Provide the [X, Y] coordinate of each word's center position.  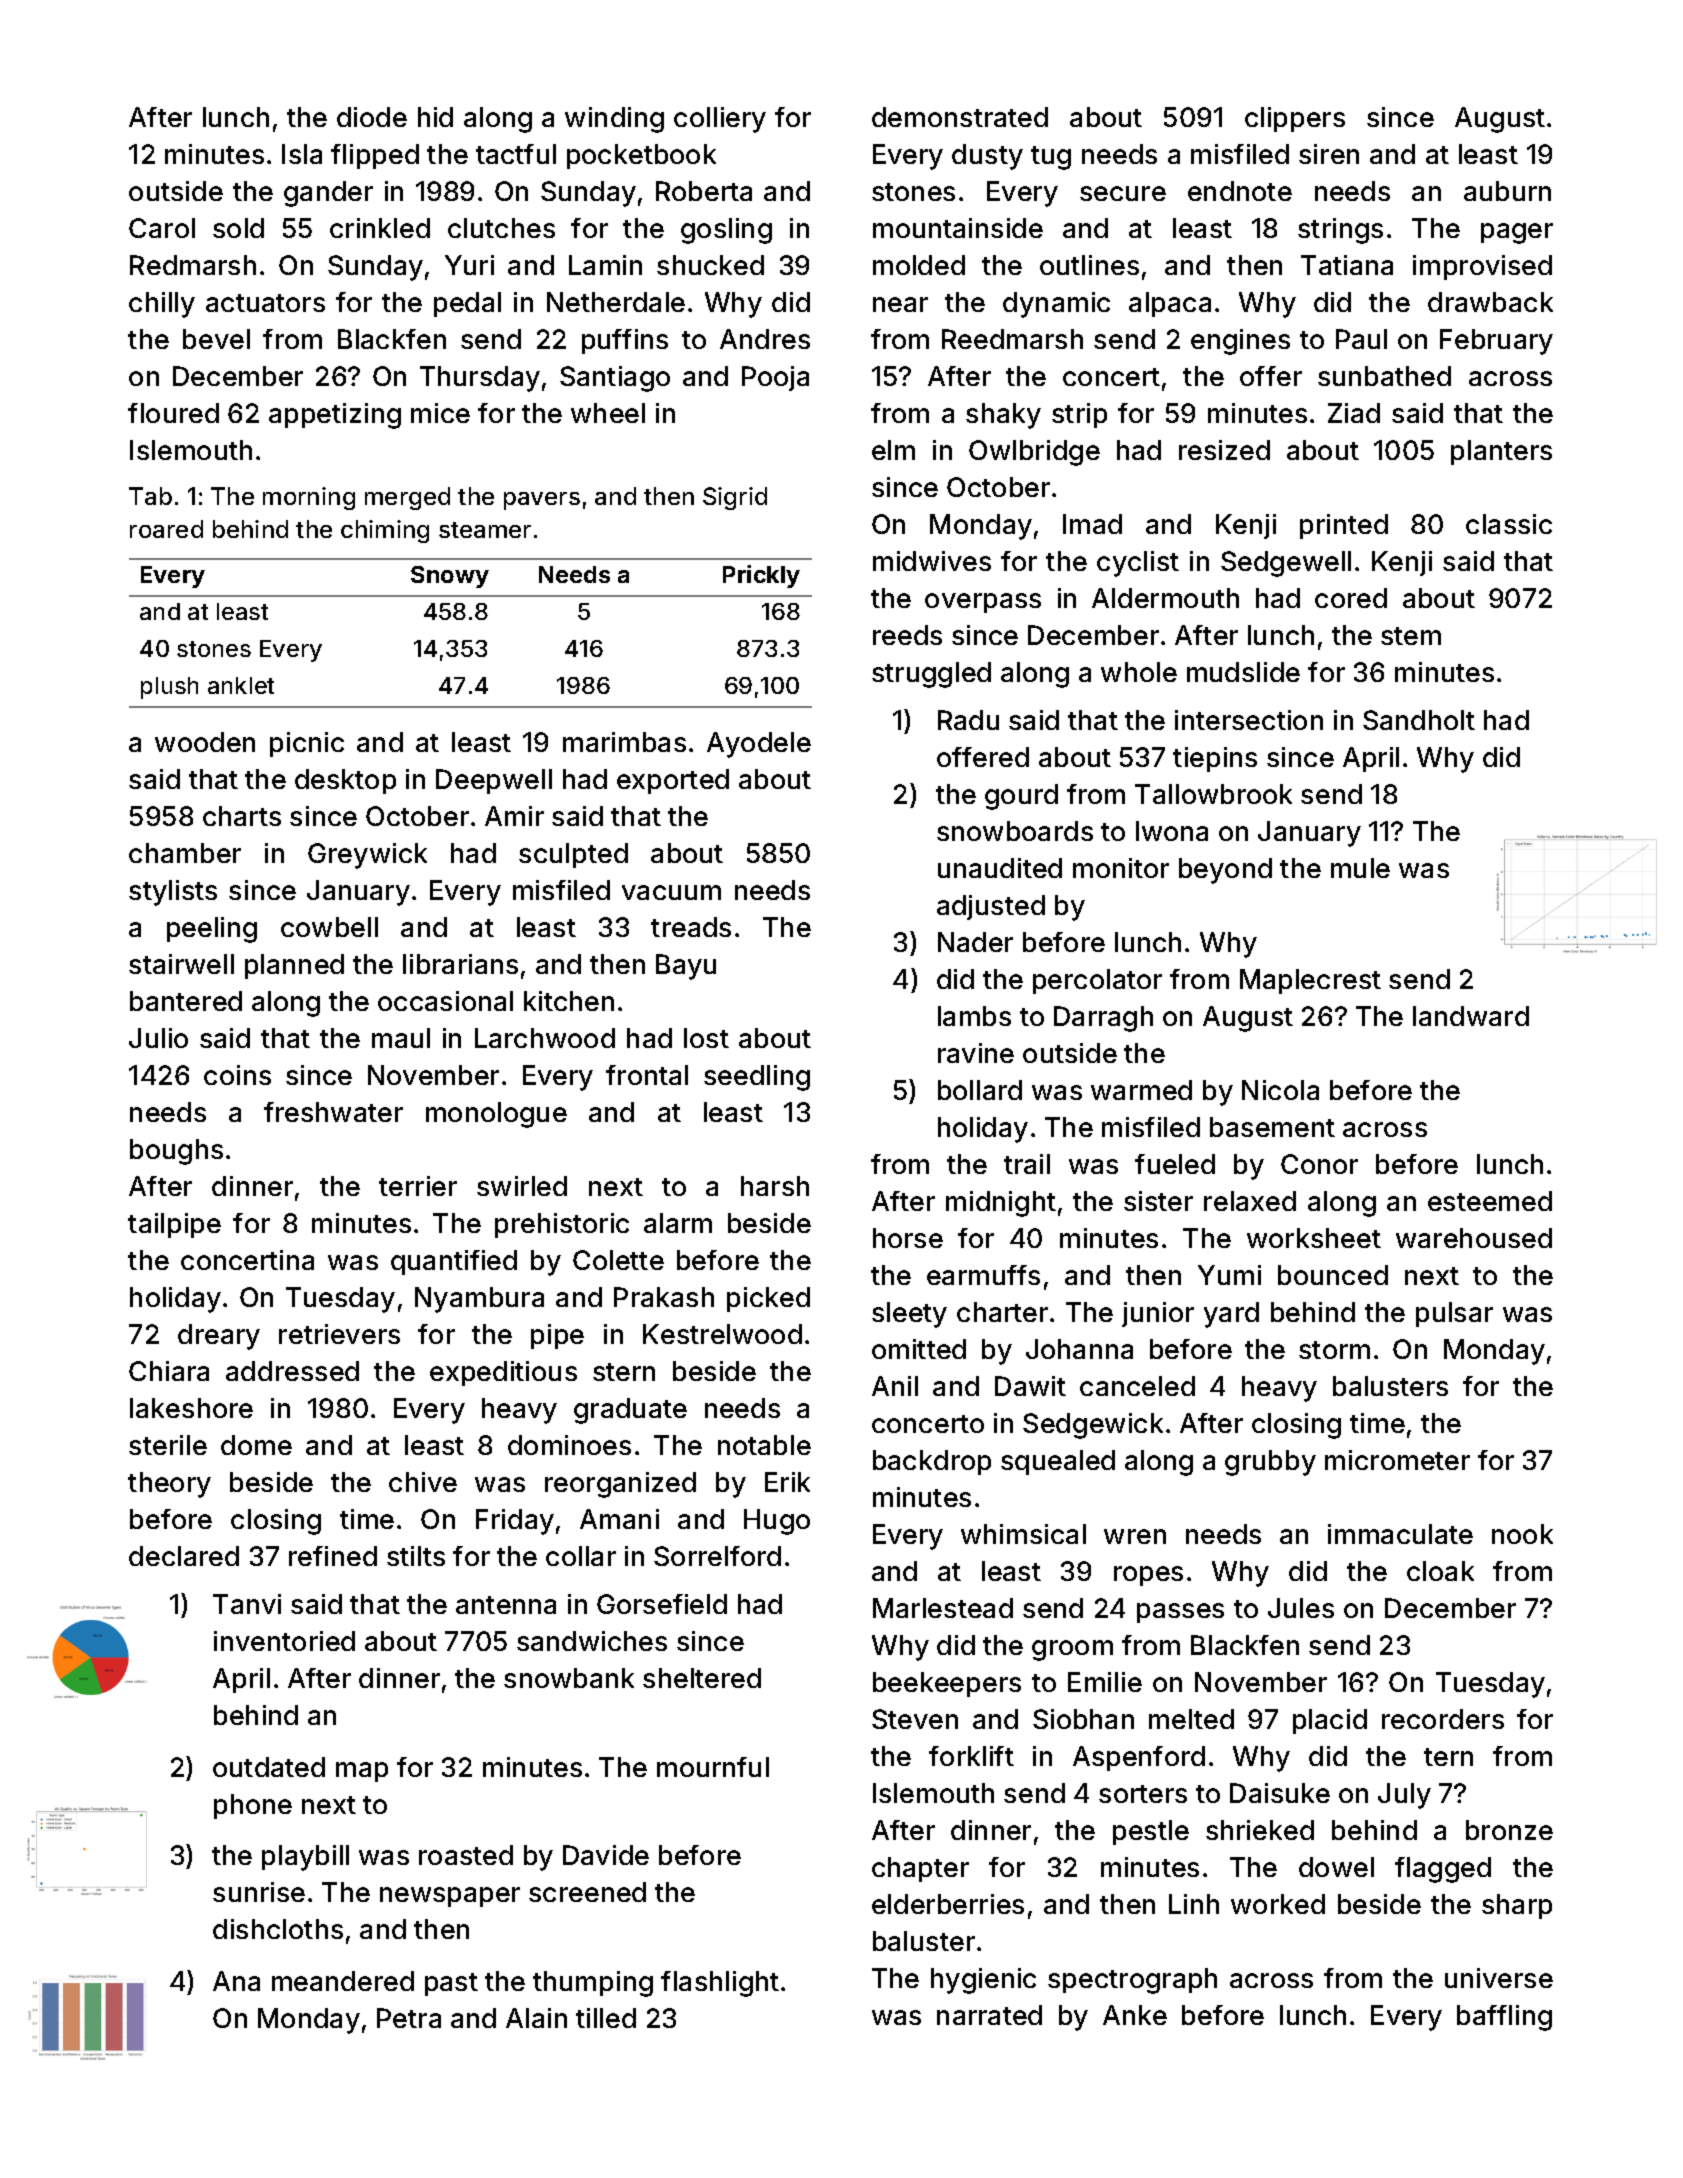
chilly [162, 305]
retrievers [339, 1334]
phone [253, 1806]
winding [614, 120]
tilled [606, 2018]
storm [1334, 1350]
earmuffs [983, 1275]
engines [1240, 342]
